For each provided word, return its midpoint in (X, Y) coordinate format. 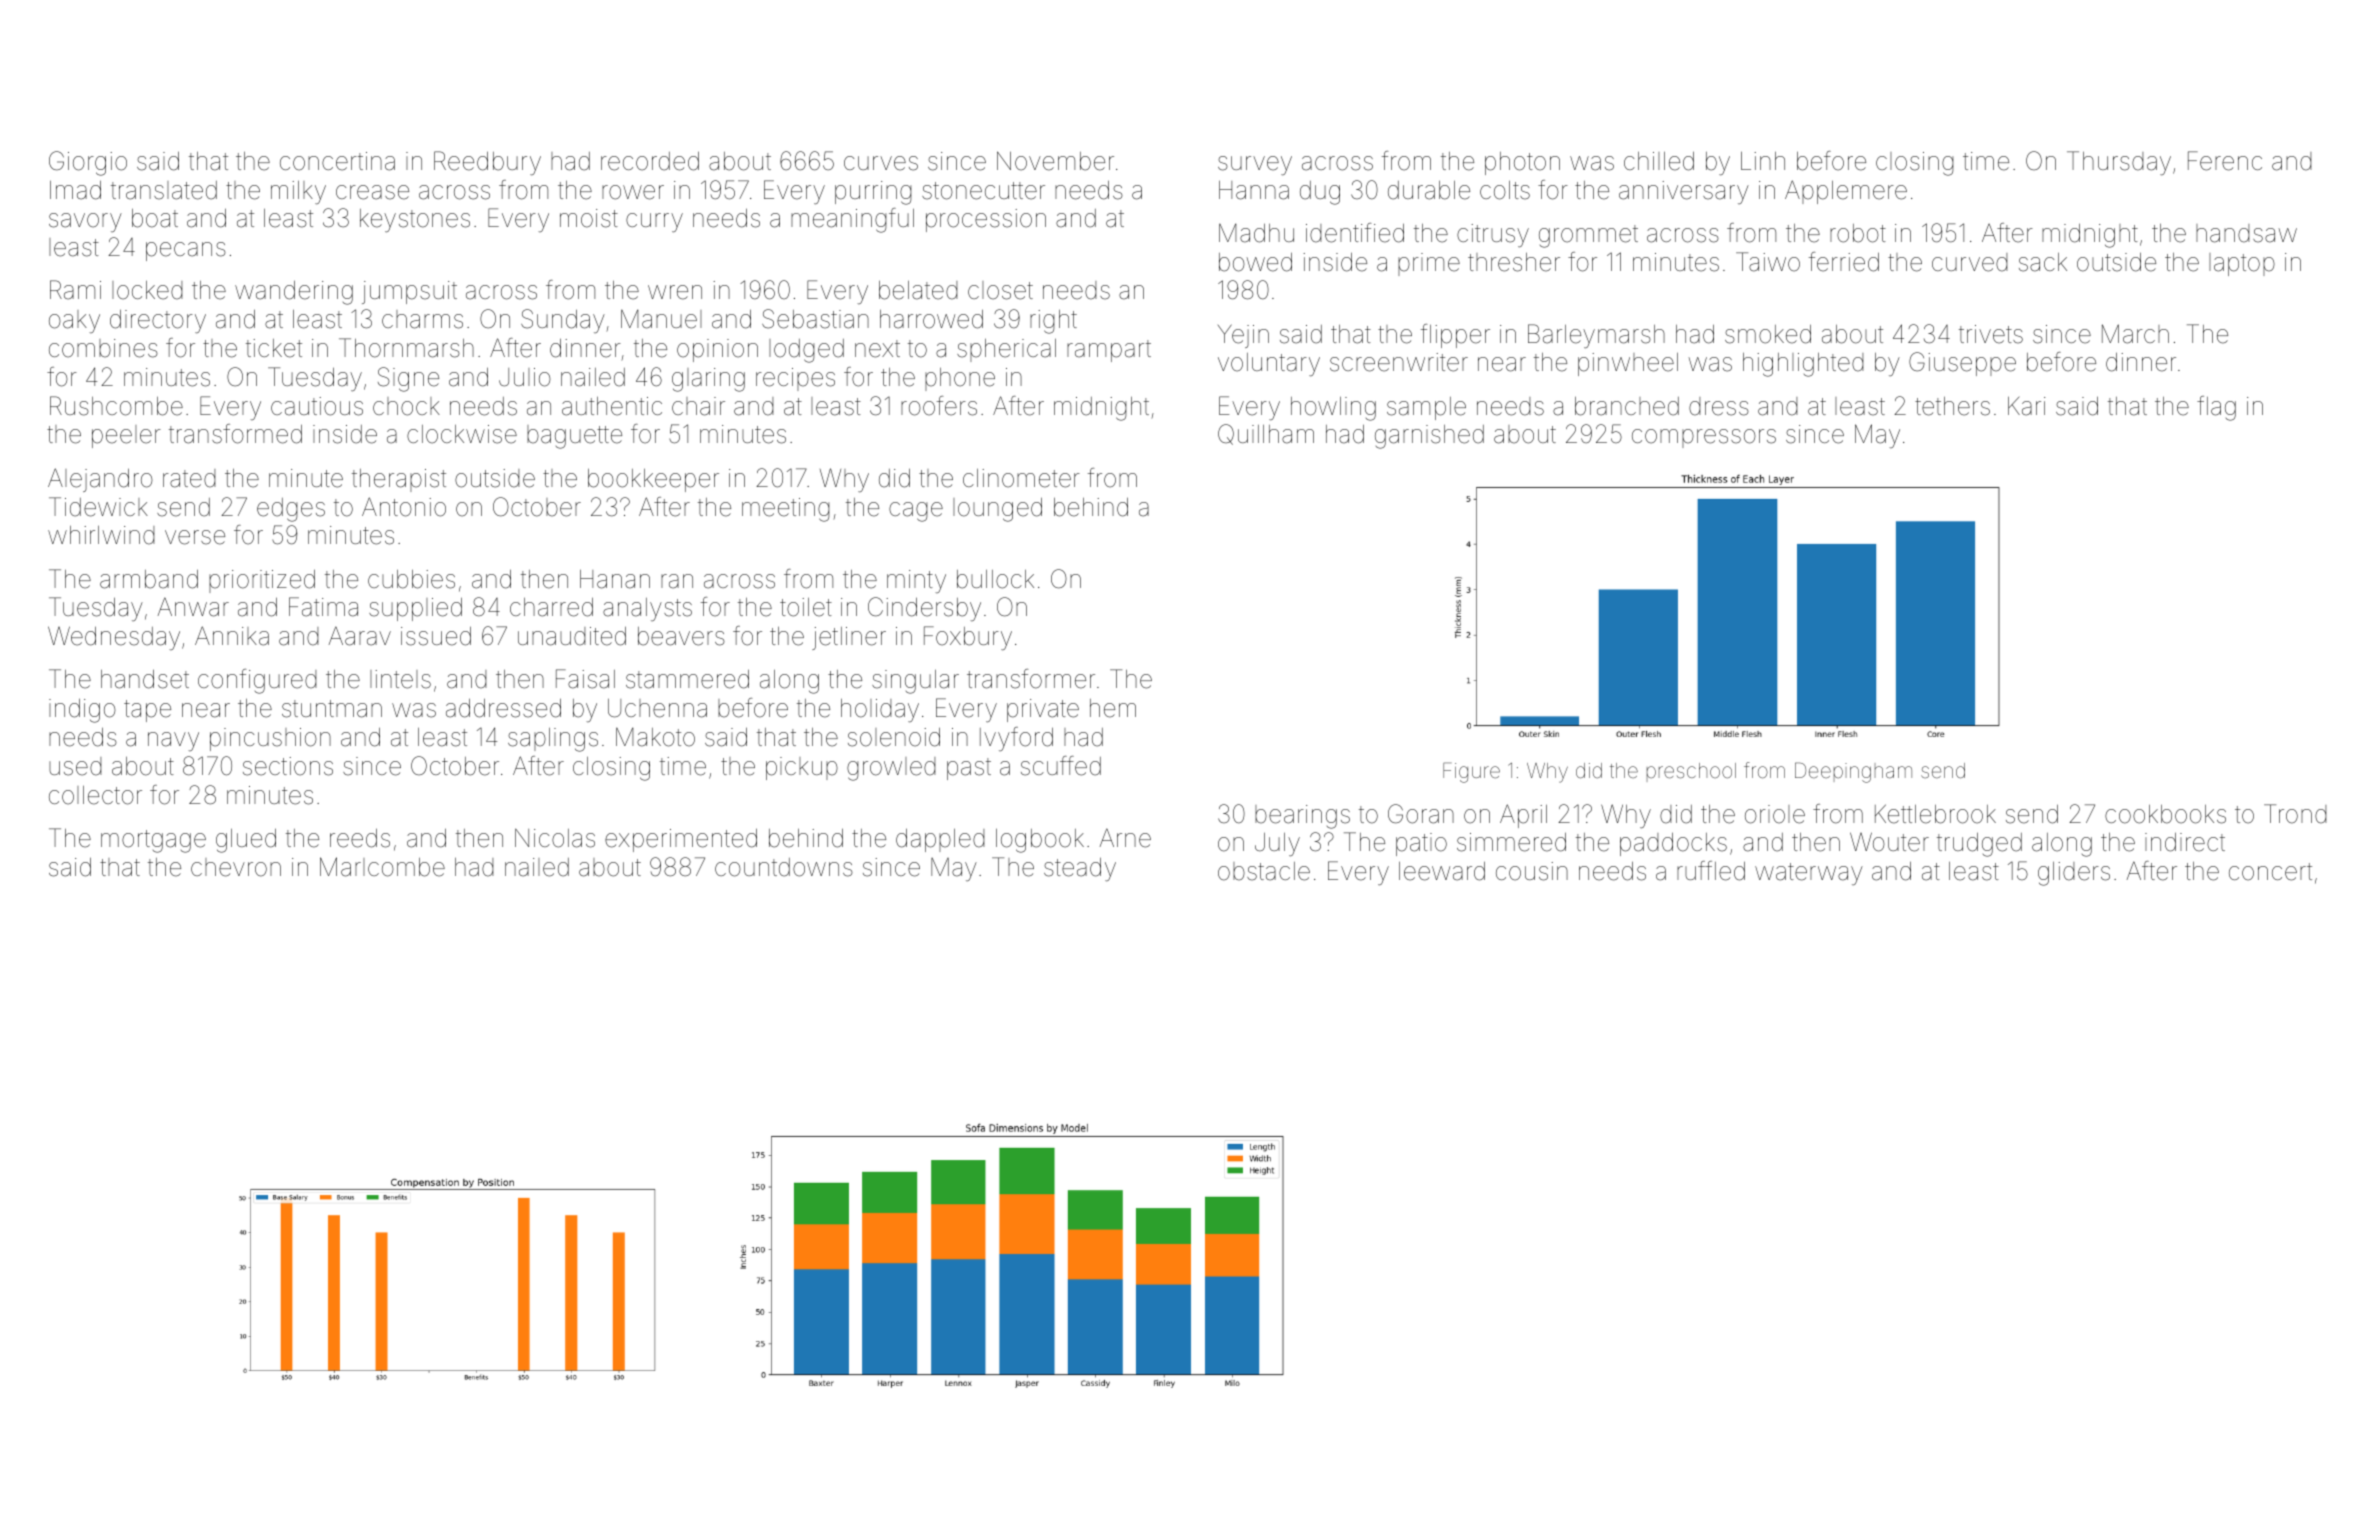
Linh (1763, 161)
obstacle (1264, 871)
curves (881, 163)
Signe (408, 379)
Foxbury (968, 638)
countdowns (784, 867)
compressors (1704, 438)
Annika (232, 636)
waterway (1809, 874)
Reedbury (487, 163)
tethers (1952, 406)
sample (1426, 408)
